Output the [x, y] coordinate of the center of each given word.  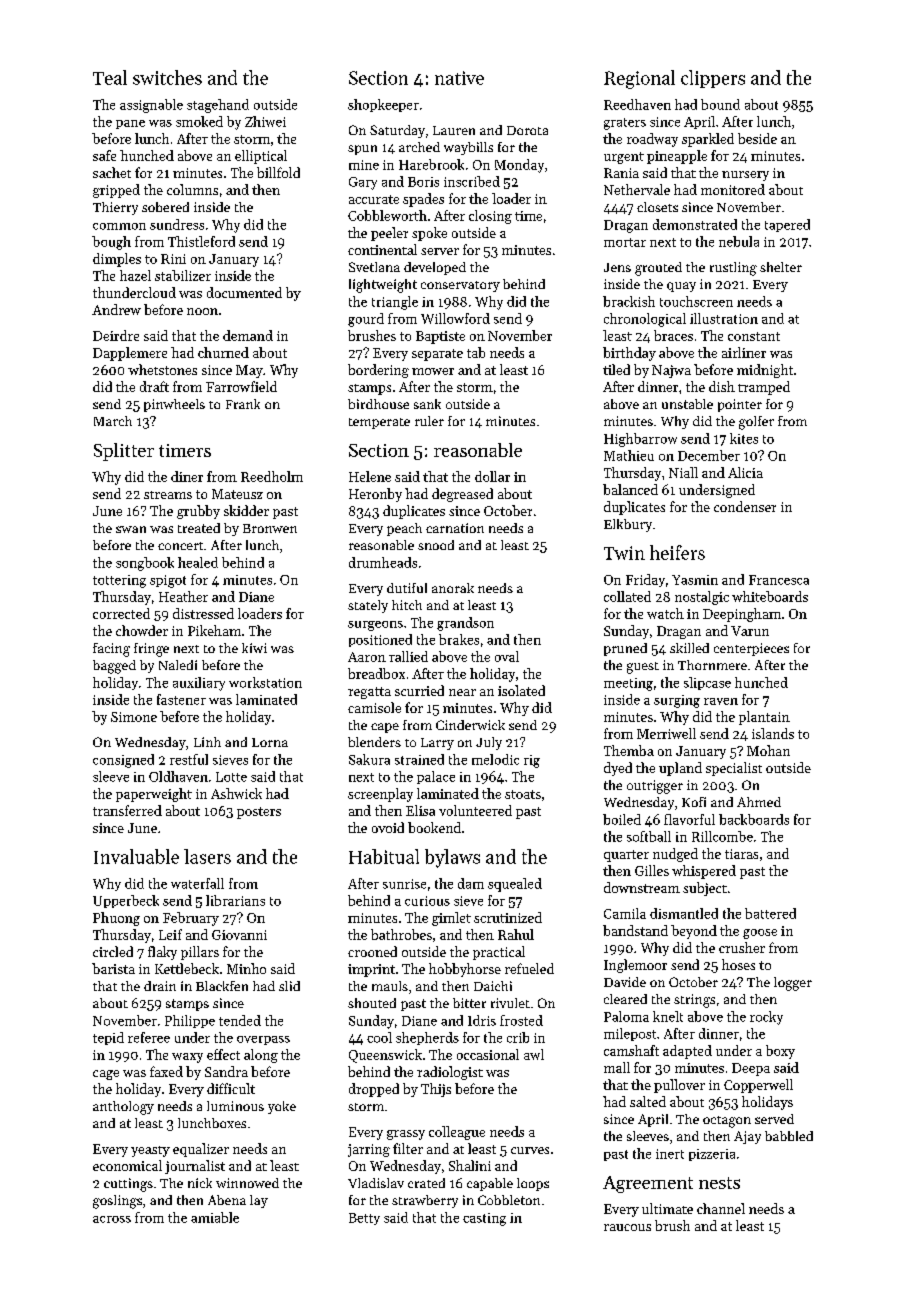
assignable [151, 106]
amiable [215, 1217]
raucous [627, 1227]
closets [657, 207]
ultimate [667, 1208]
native [459, 78]
